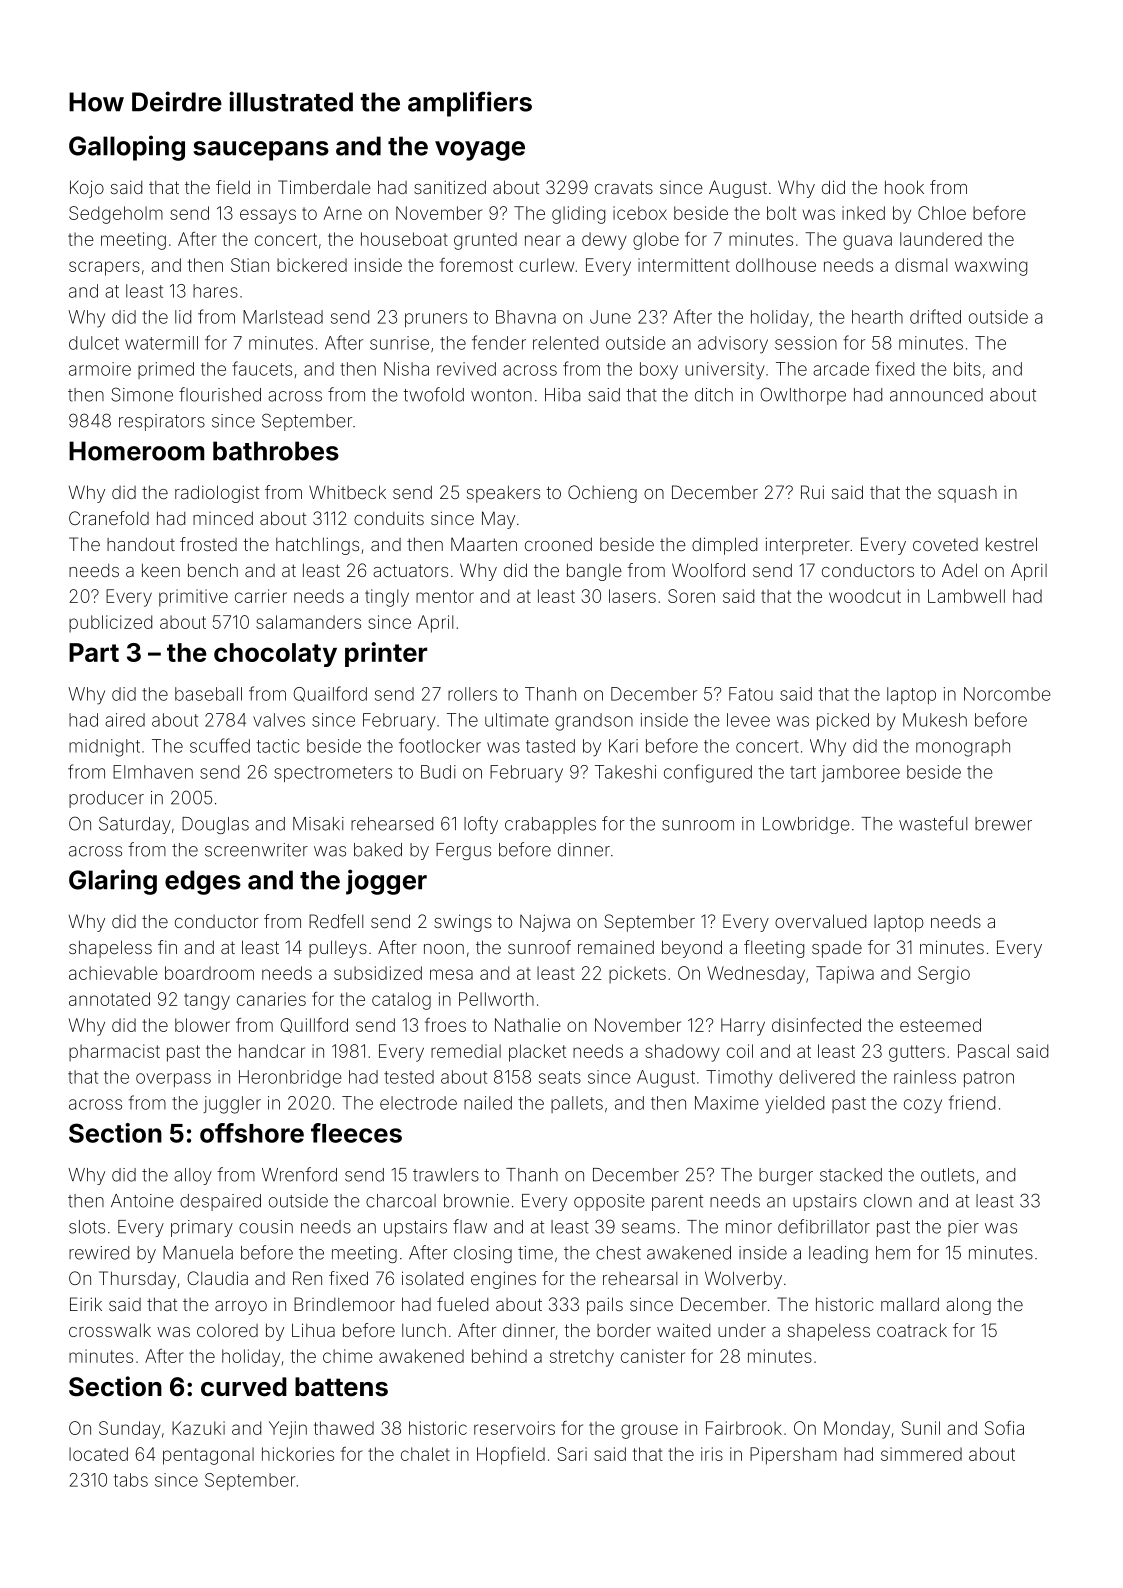 This screenshot has width=1123, height=1588. Describe the element at coordinates (501, 395) in the screenshot. I see `wonton` at that location.
